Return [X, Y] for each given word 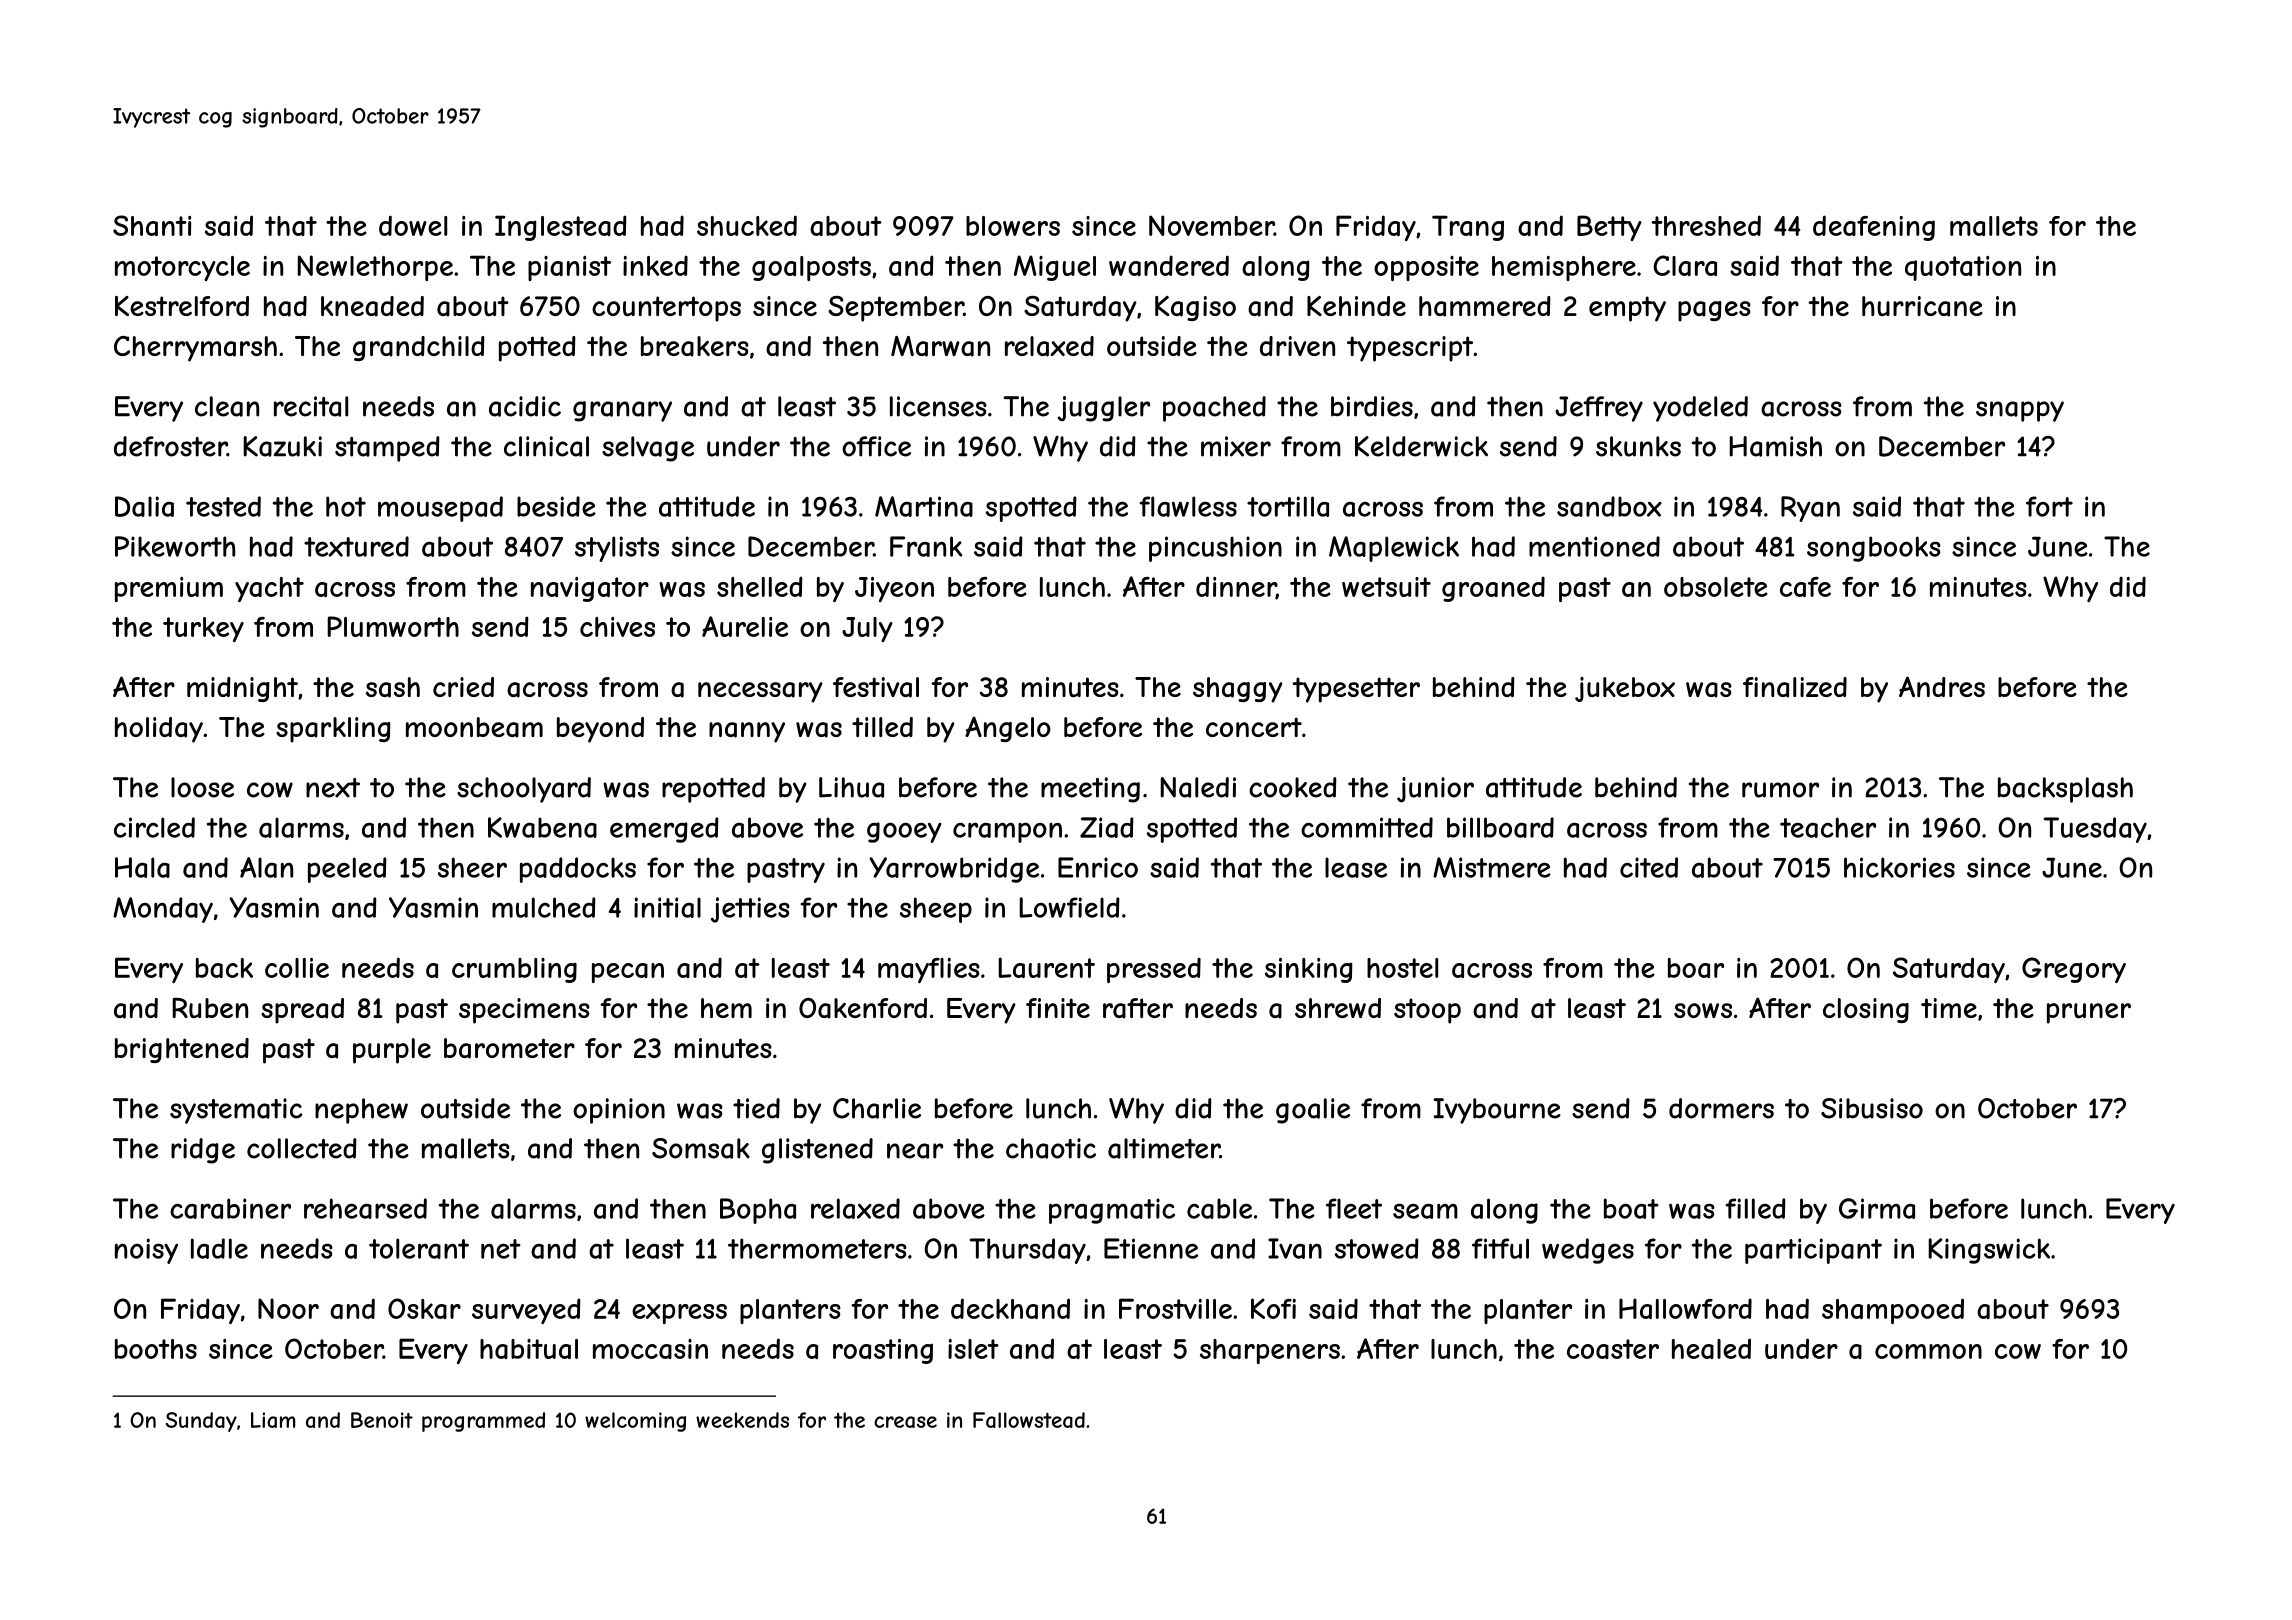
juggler [1104, 409]
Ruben [210, 1008]
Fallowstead [1029, 1420]
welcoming [635, 1422]
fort [2049, 506]
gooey [904, 832]
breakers [695, 346]
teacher [1828, 827]
